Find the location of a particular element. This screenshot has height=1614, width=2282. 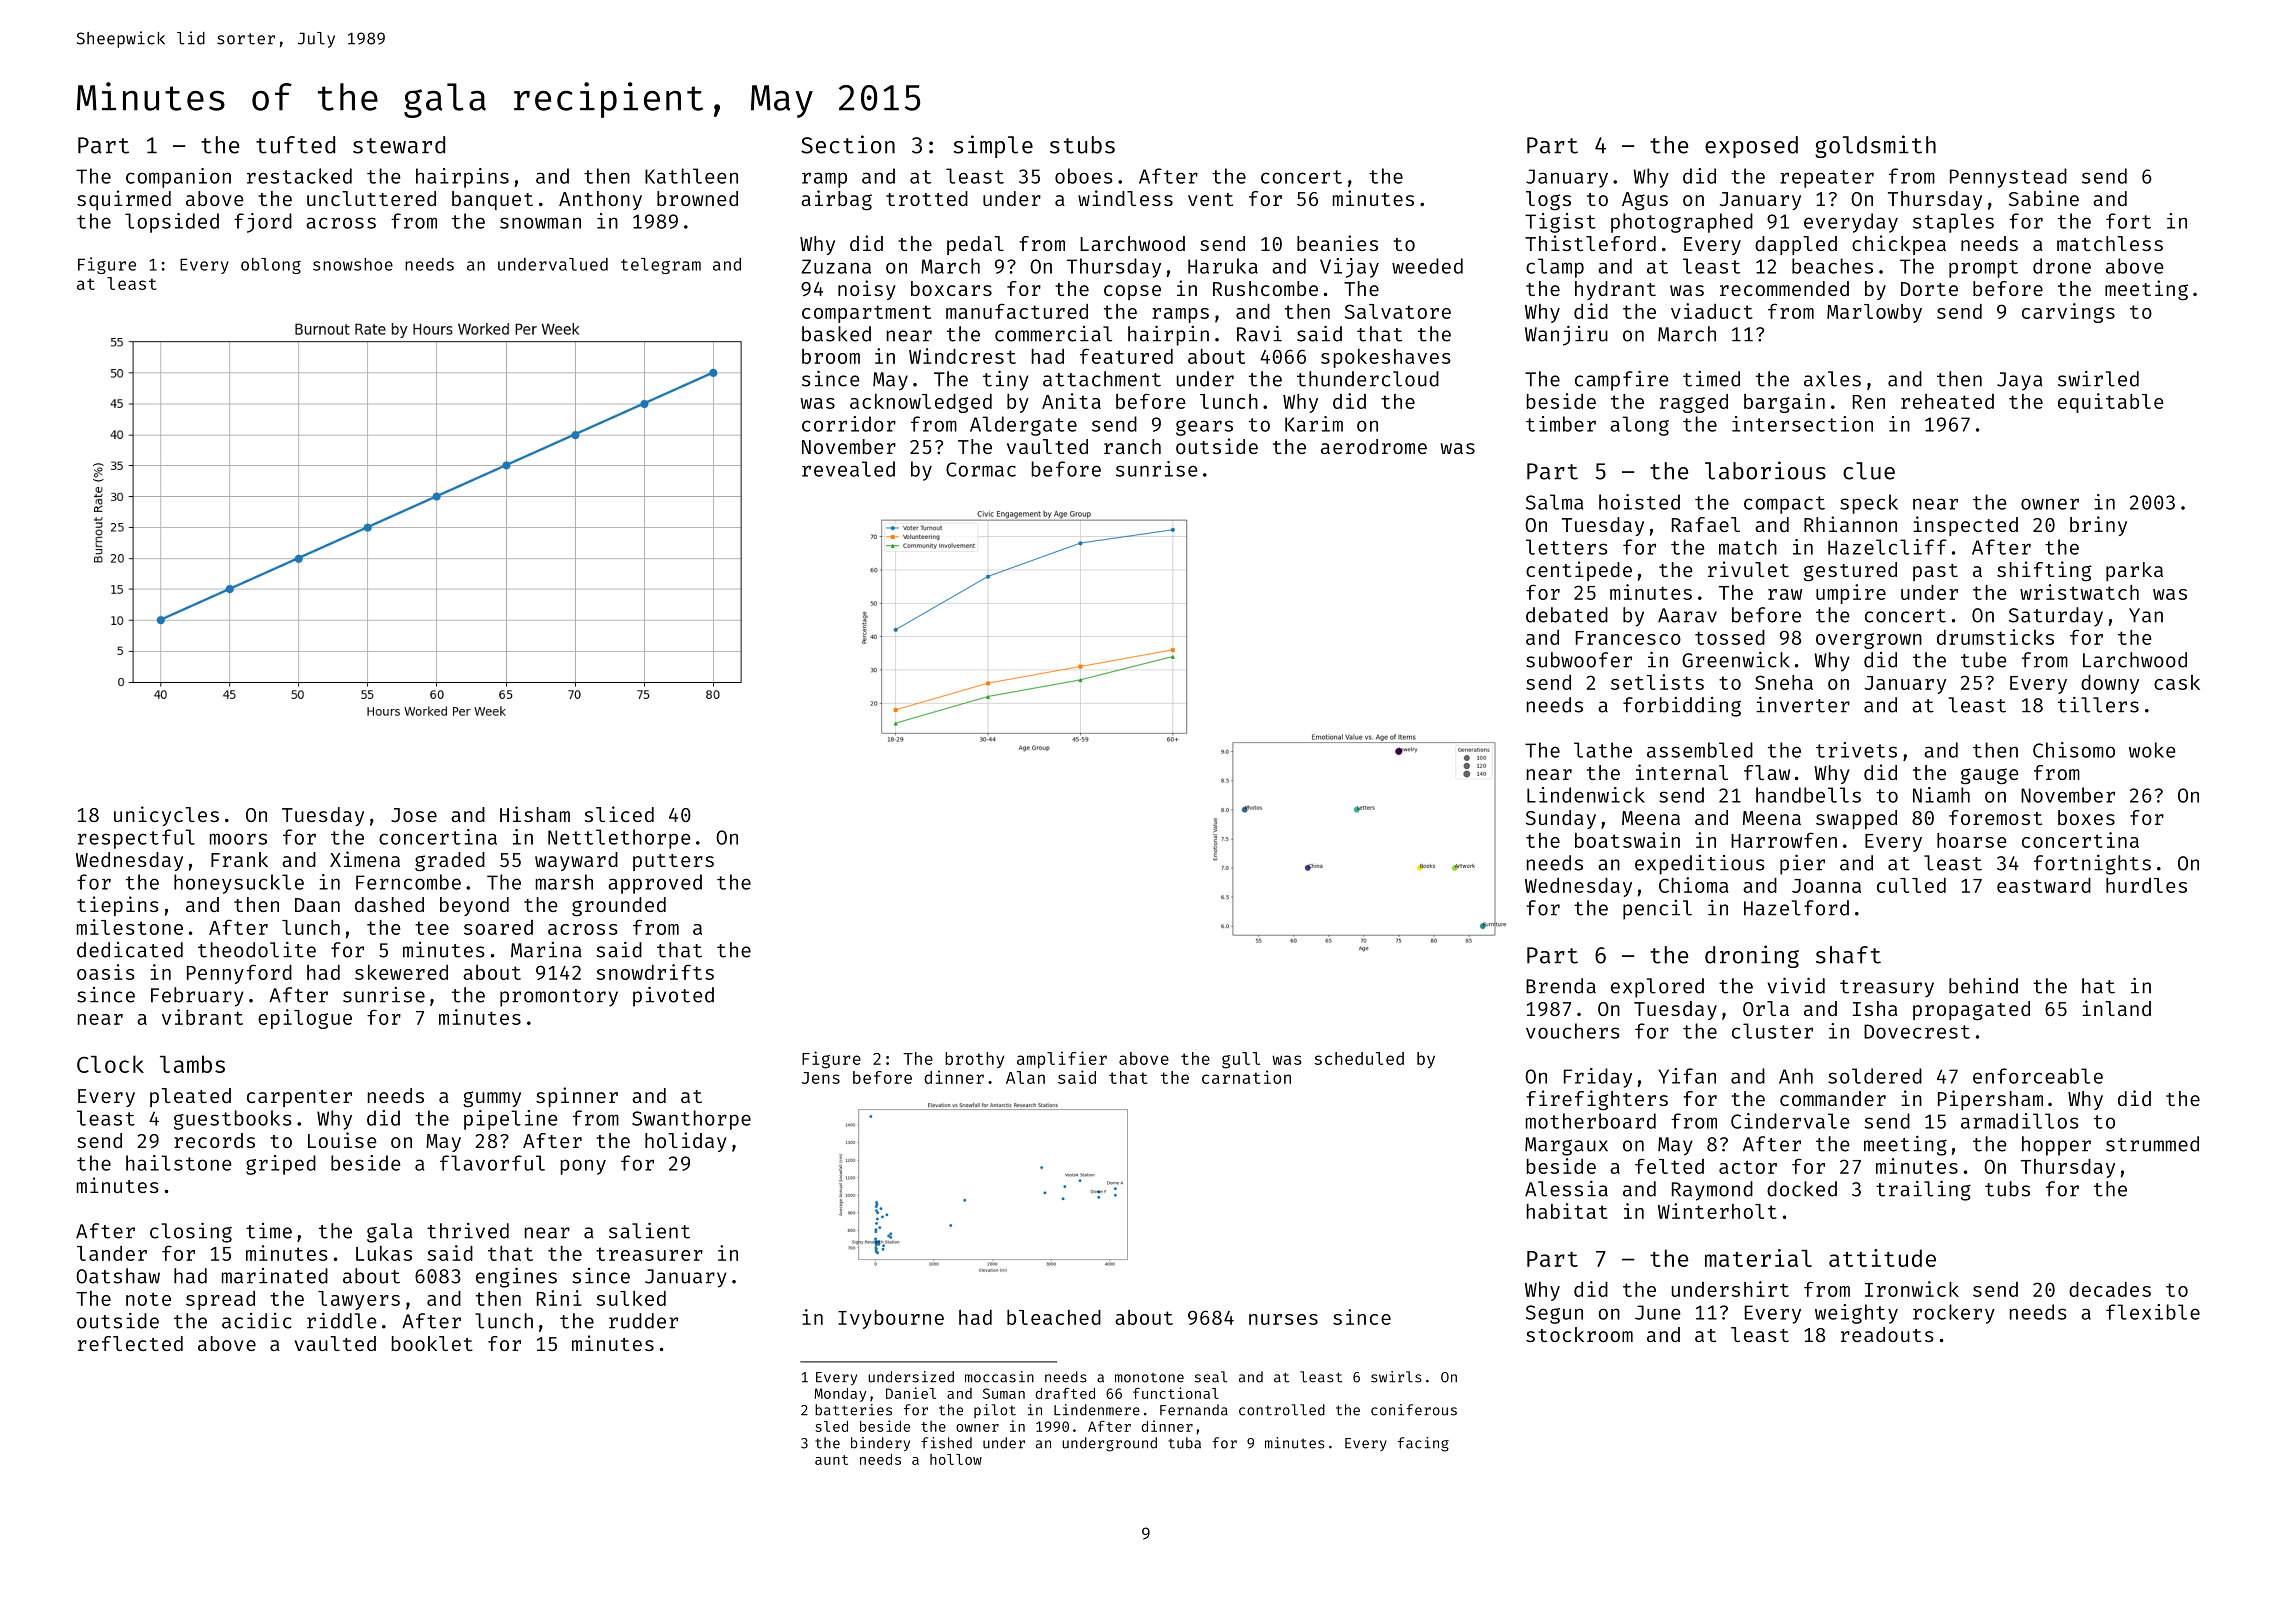

boatswain is located at coordinates (1627, 840).
